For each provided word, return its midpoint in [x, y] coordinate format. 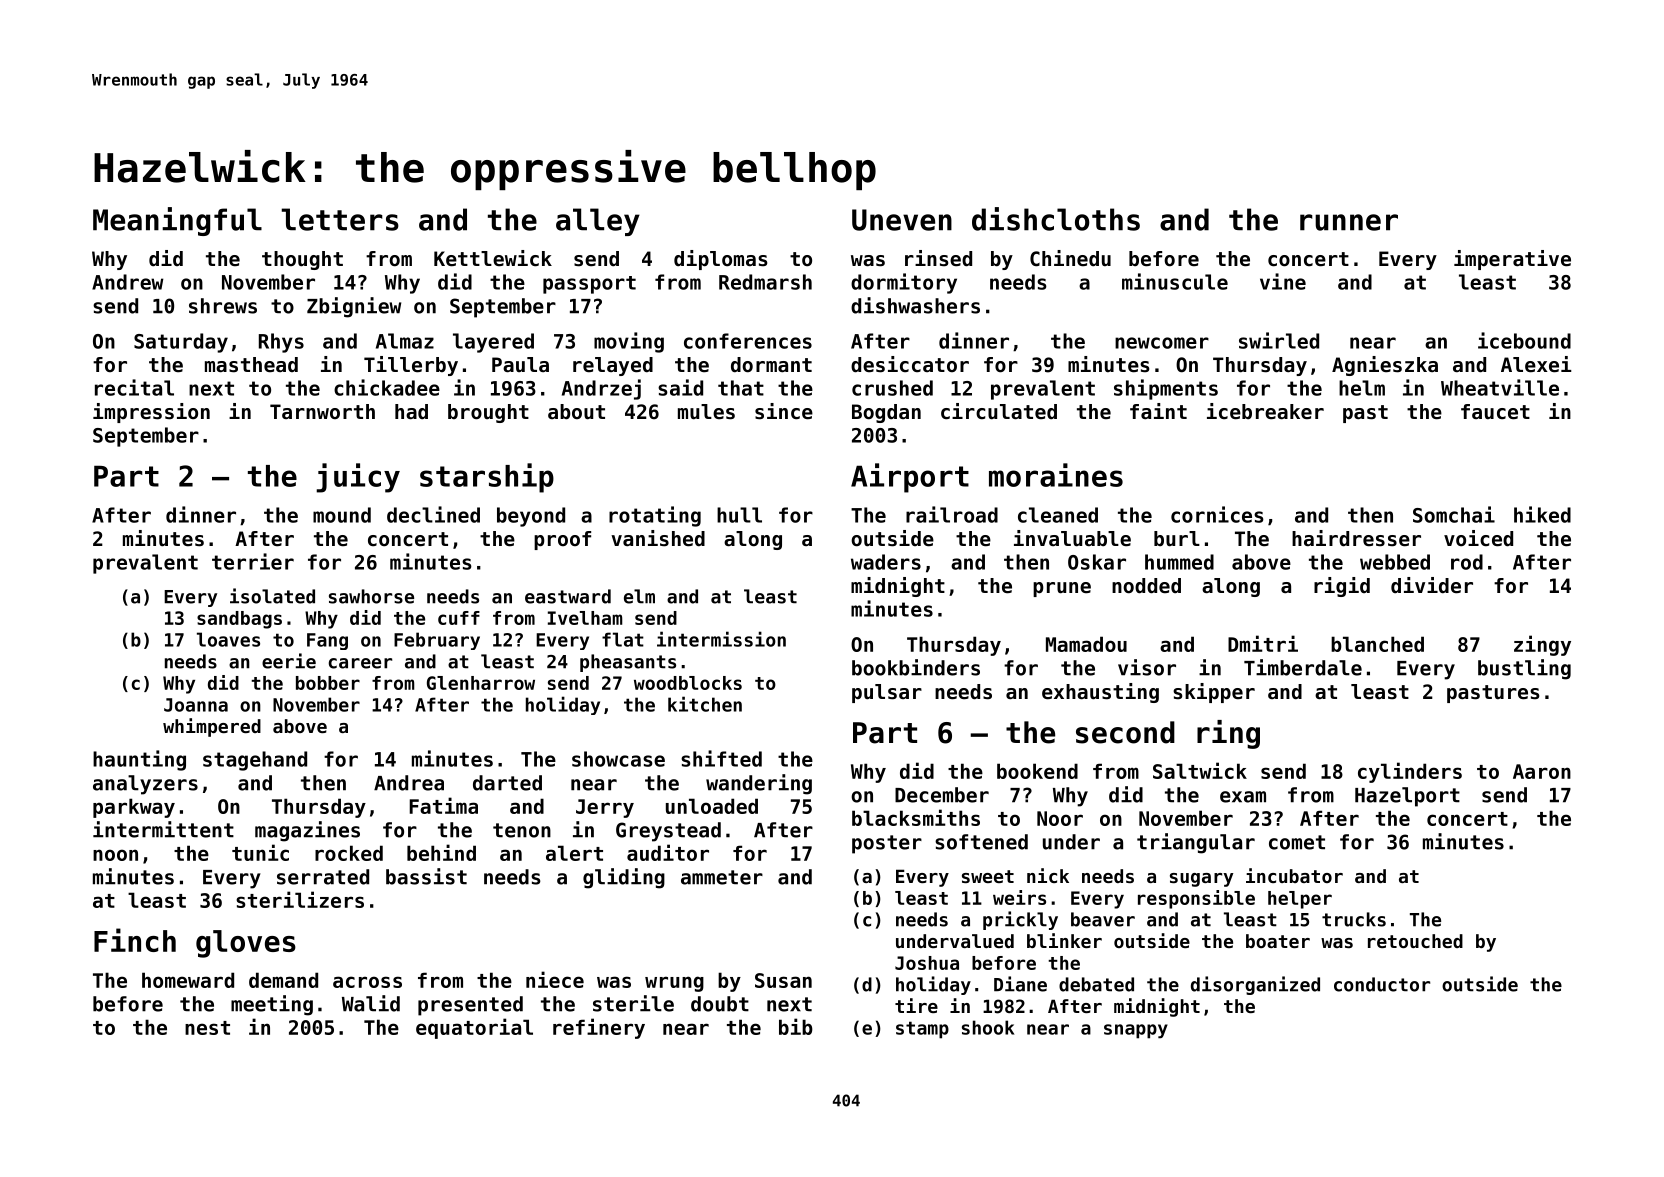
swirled [1279, 340]
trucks [1354, 919]
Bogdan [886, 413]
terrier [253, 561]
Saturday [181, 343]
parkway [134, 808]
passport [589, 285]
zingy [1542, 645]
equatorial [474, 1028]
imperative [1512, 260]
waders [886, 562]
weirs [1019, 897]
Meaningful [177, 221]
